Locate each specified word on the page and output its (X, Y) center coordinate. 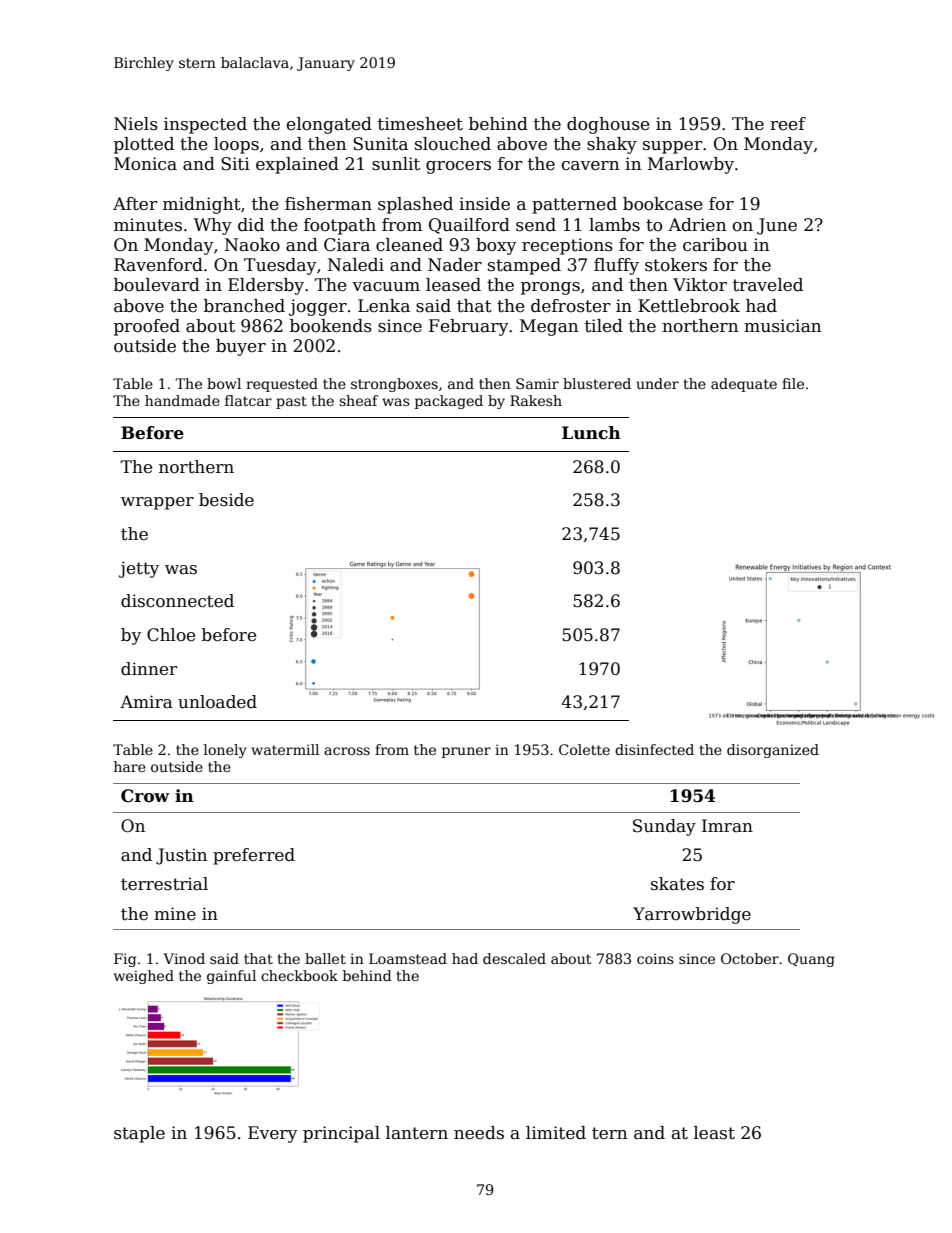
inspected (205, 125)
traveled (768, 285)
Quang (811, 960)
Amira (146, 702)
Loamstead (408, 958)
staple (139, 1134)
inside (484, 204)
